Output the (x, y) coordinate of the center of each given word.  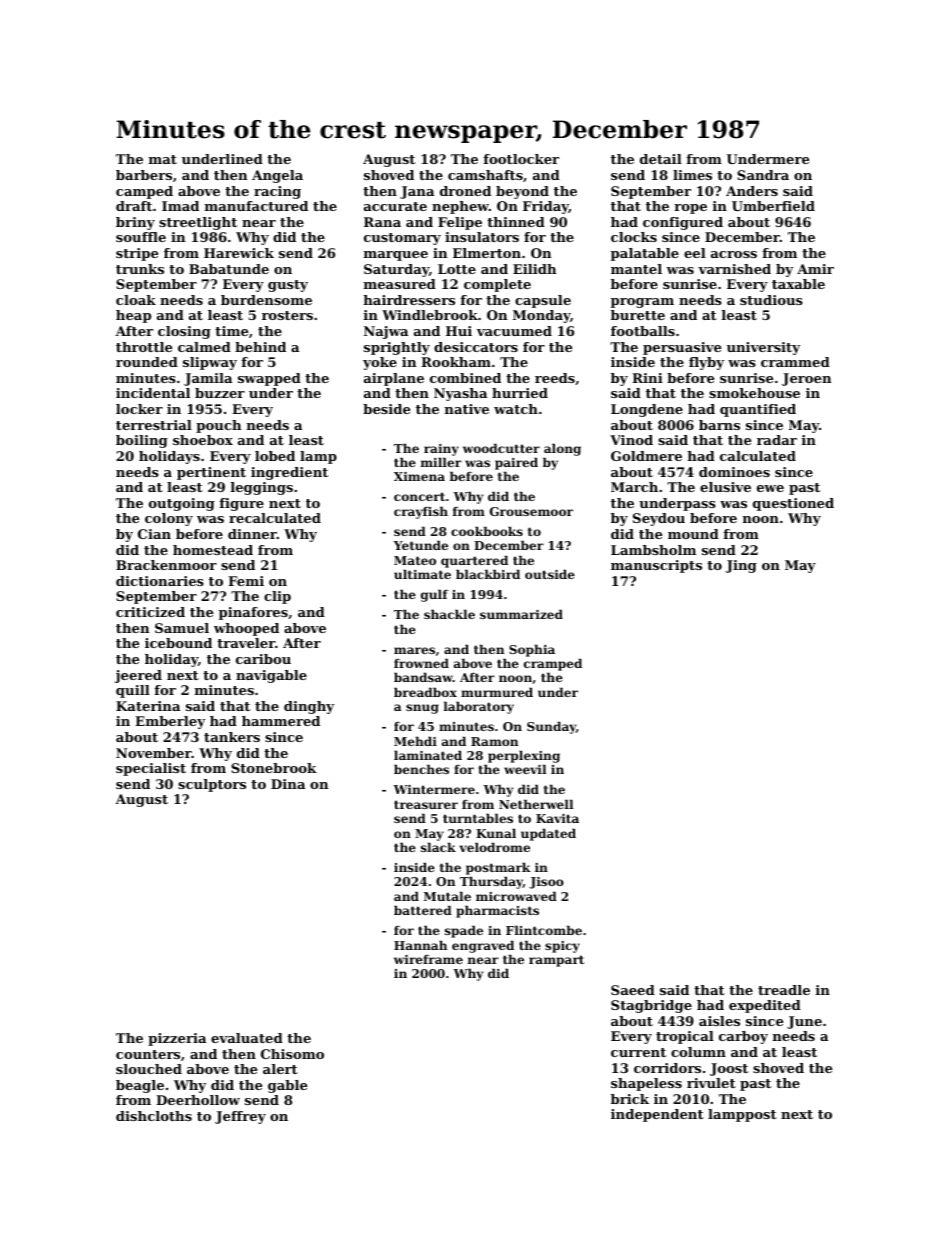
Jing (741, 566)
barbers (144, 175)
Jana (417, 192)
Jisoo (546, 883)
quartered (474, 561)
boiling (142, 441)
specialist (151, 769)
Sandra (763, 175)
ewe (770, 488)
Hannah (420, 945)
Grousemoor (531, 511)
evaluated (247, 1038)
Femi (246, 581)
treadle (784, 990)
